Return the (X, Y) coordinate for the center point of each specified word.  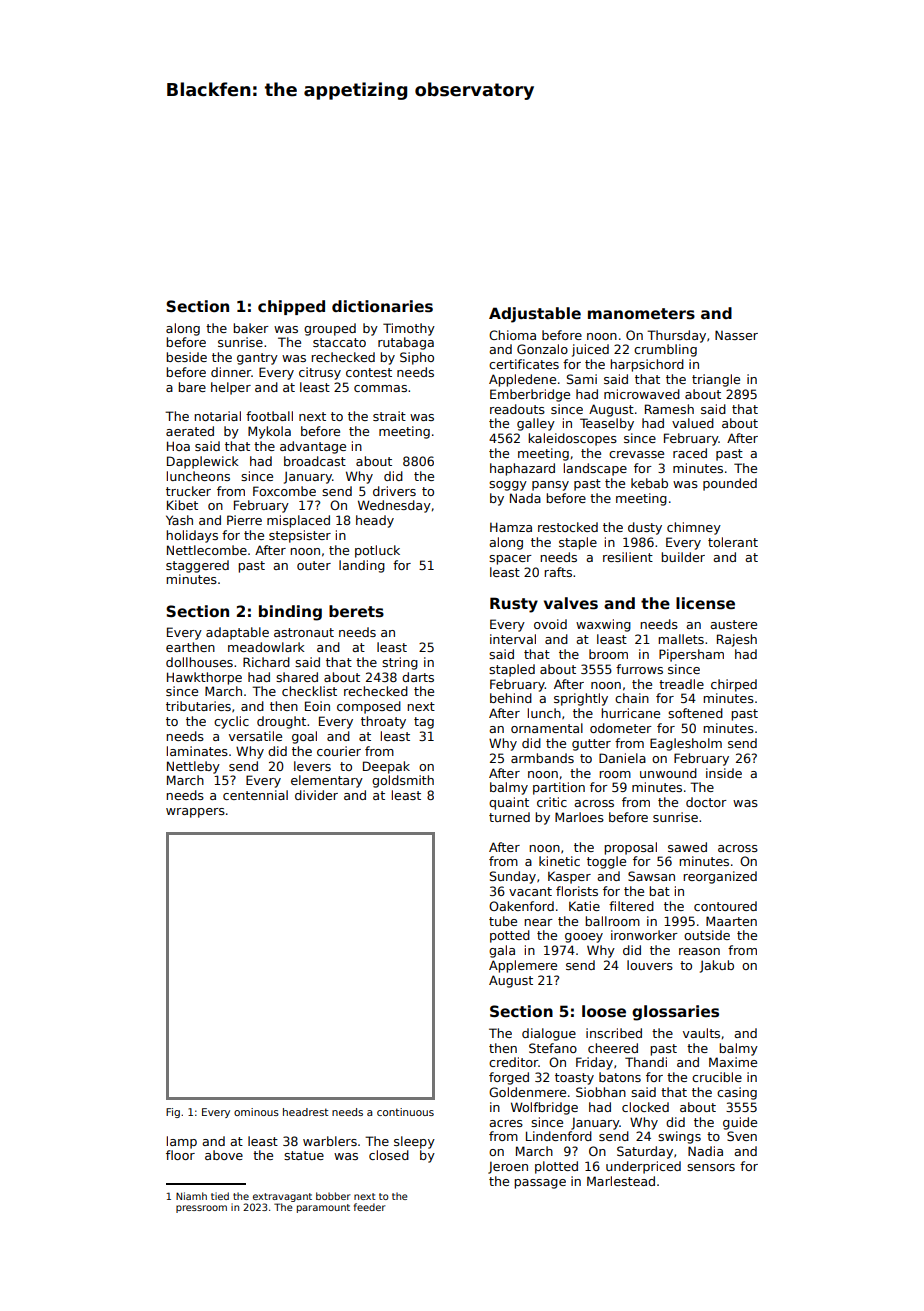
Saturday (645, 1152)
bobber (333, 1196)
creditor (513, 1062)
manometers (641, 314)
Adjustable (535, 315)
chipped (291, 307)
